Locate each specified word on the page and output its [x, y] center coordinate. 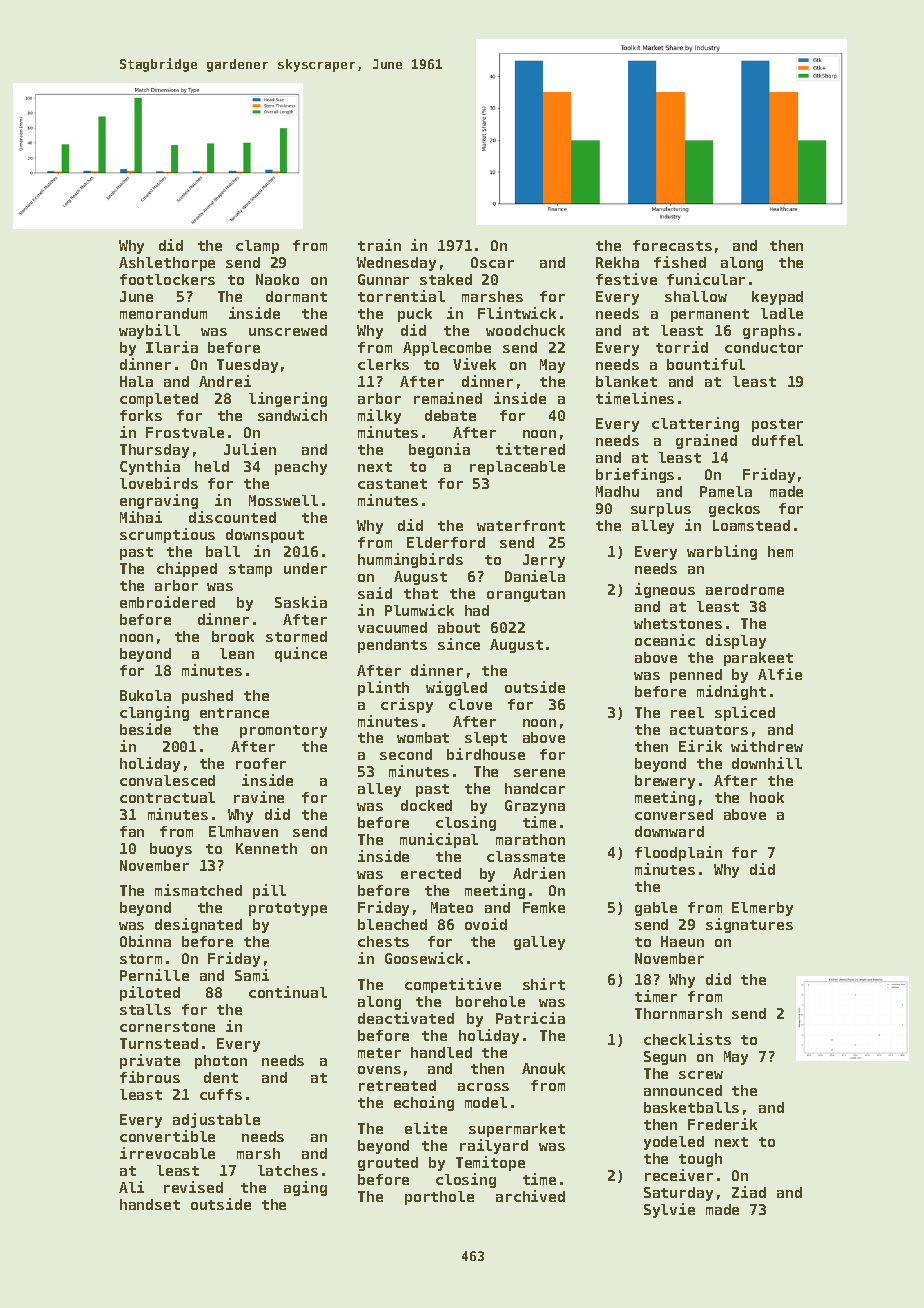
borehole [490, 1001]
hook [767, 797]
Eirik [700, 746]
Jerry [544, 561]
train [379, 245]
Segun [665, 1058]
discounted [232, 517]
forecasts [672, 245]
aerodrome [745, 589]
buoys [171, 850]
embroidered [167, 602]
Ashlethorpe [167, 264]
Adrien [539, 873]
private [150, 1061]
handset [150, 1204]
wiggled [456, 688]
